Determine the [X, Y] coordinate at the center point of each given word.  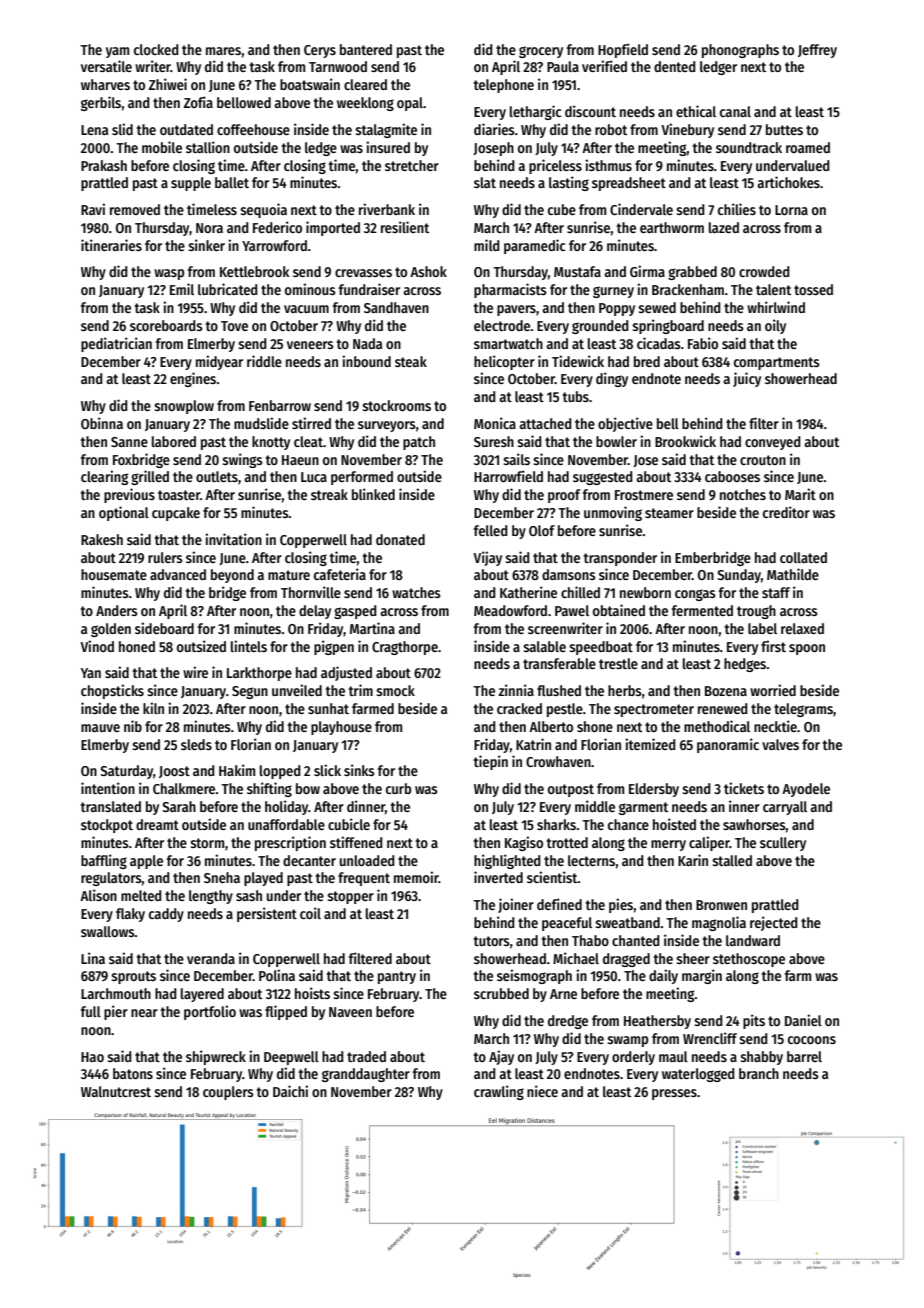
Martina [372, 628]
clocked [156, 49]
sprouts [133, 977]
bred [647, 361]
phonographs [740, 51]
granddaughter [366, 1075]
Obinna [102, 423]
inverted [498, 877]
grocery [541, 52]
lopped [280, 772]
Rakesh [102, 539]
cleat [308, 441]
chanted [636, 940]
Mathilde [793, 574]
